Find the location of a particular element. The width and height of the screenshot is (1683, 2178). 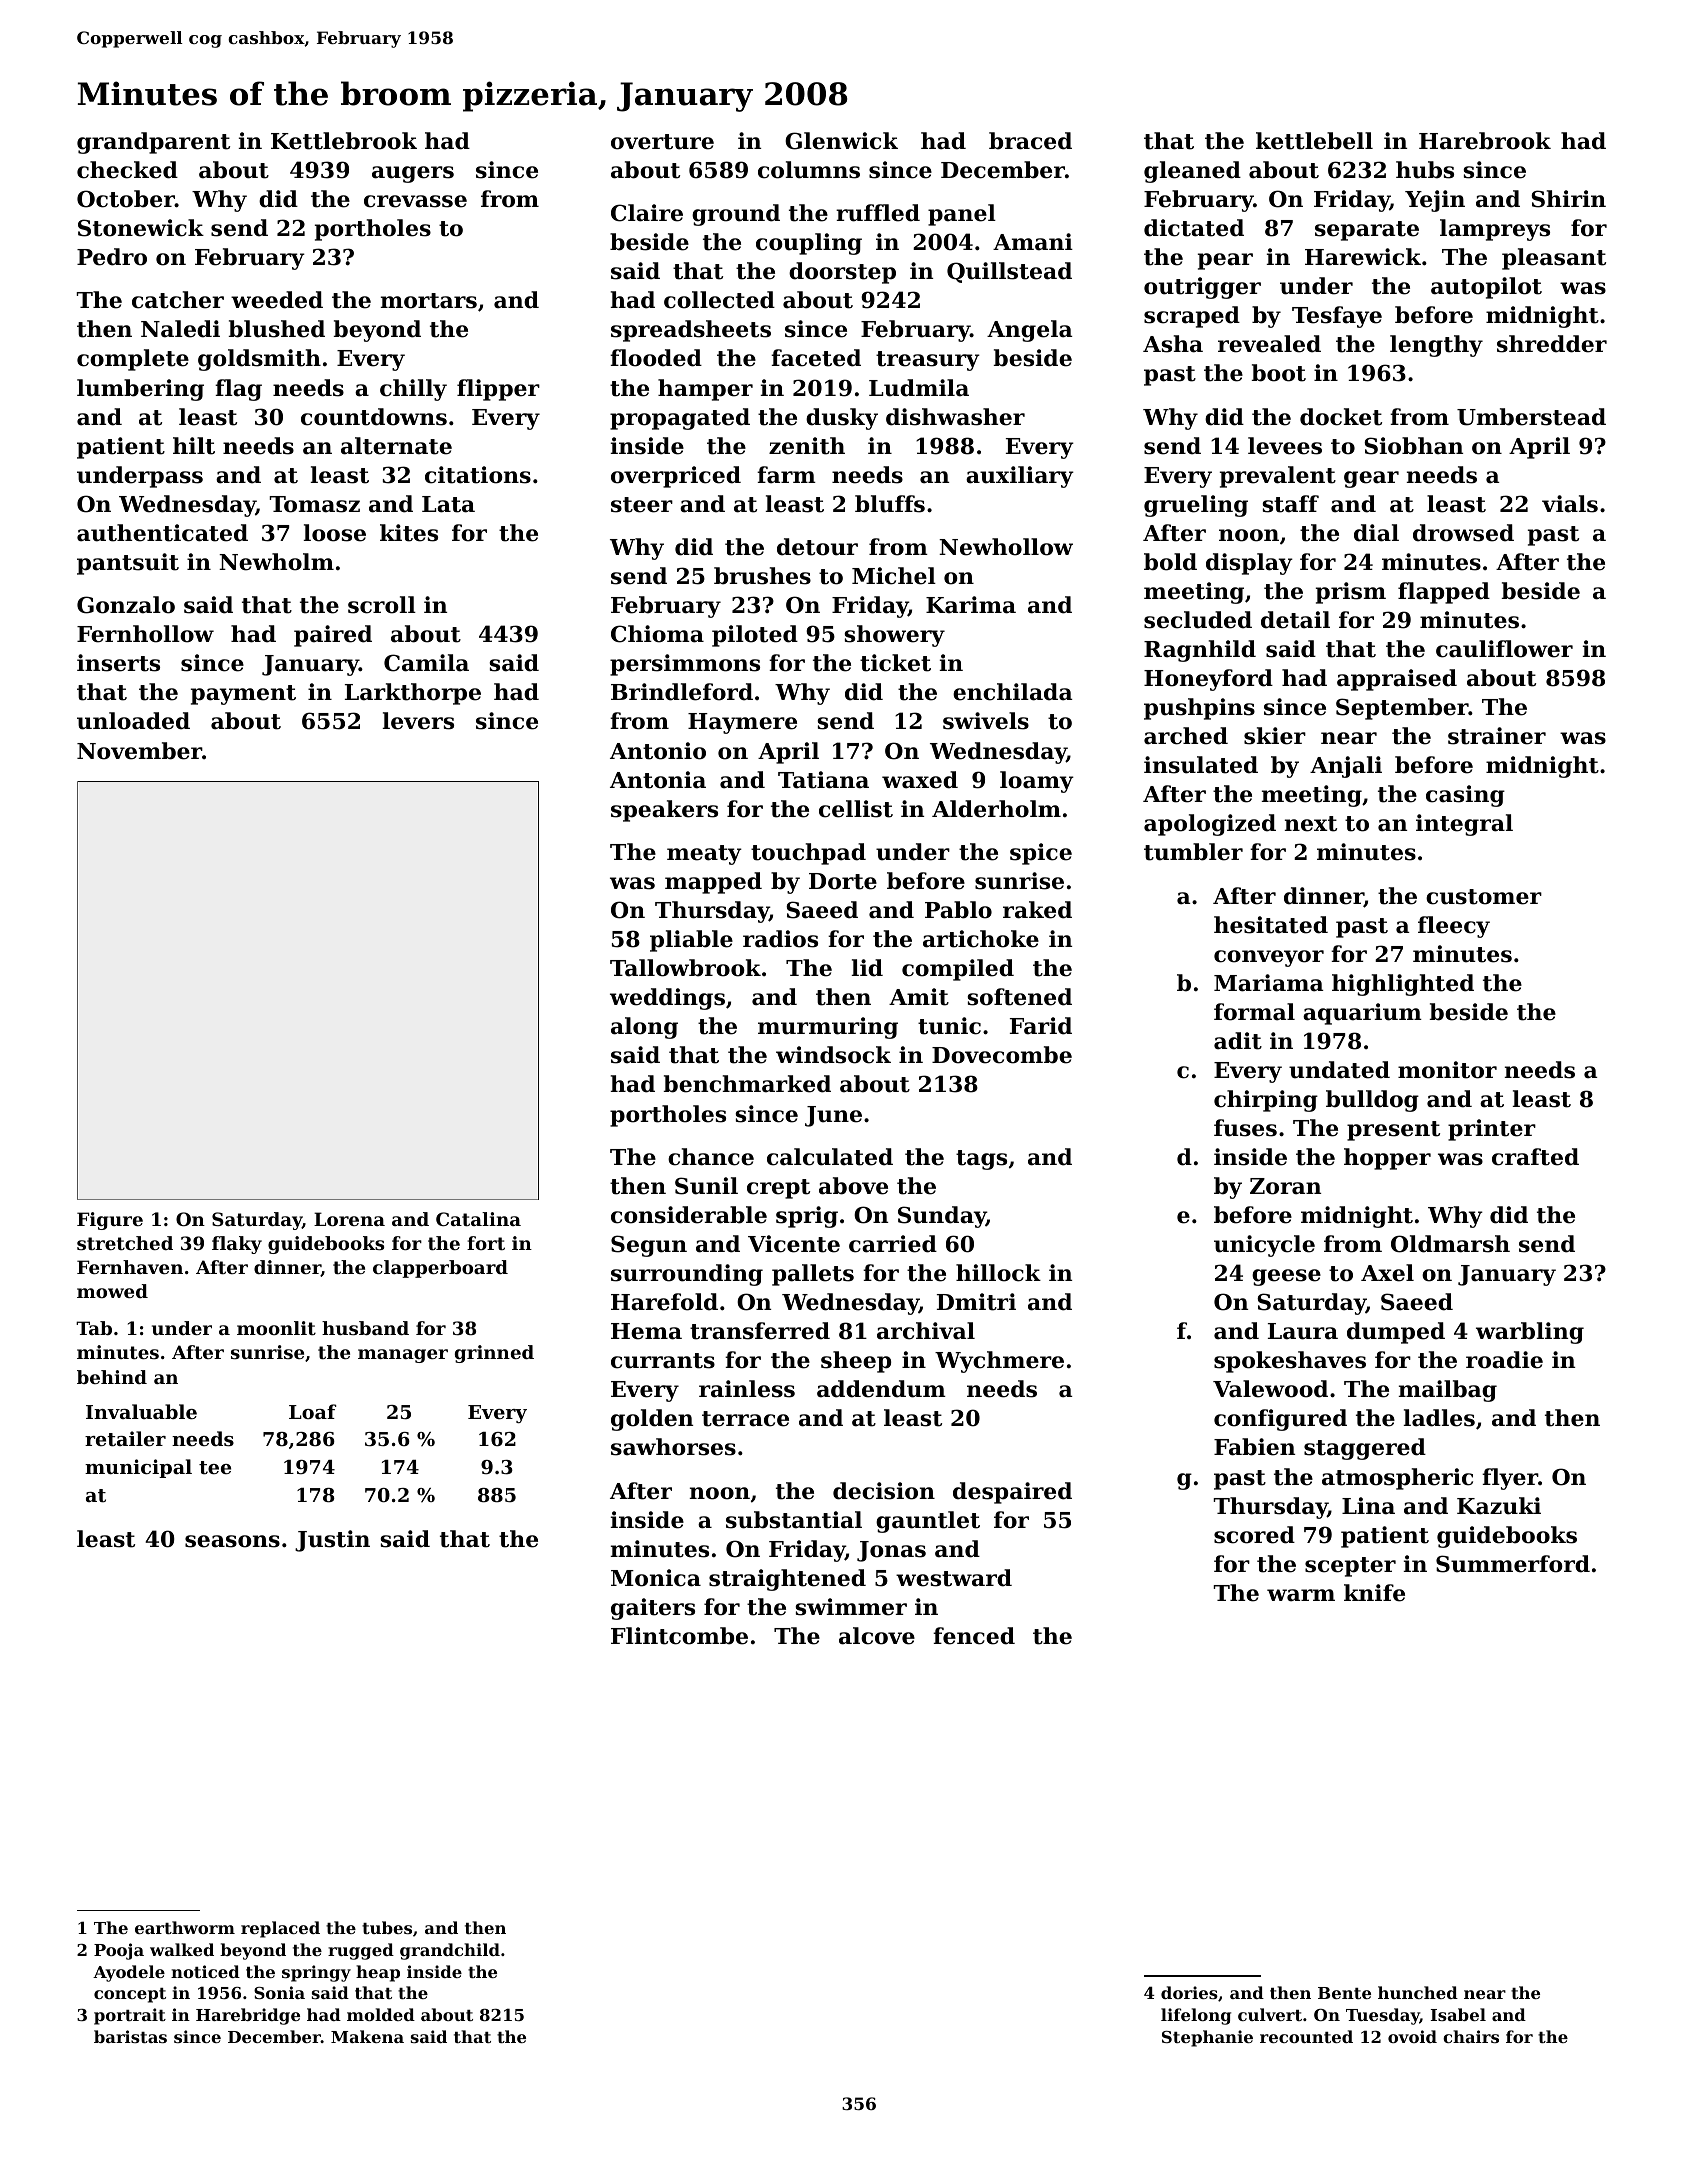

decision is located at coordinates (884, 1491).
